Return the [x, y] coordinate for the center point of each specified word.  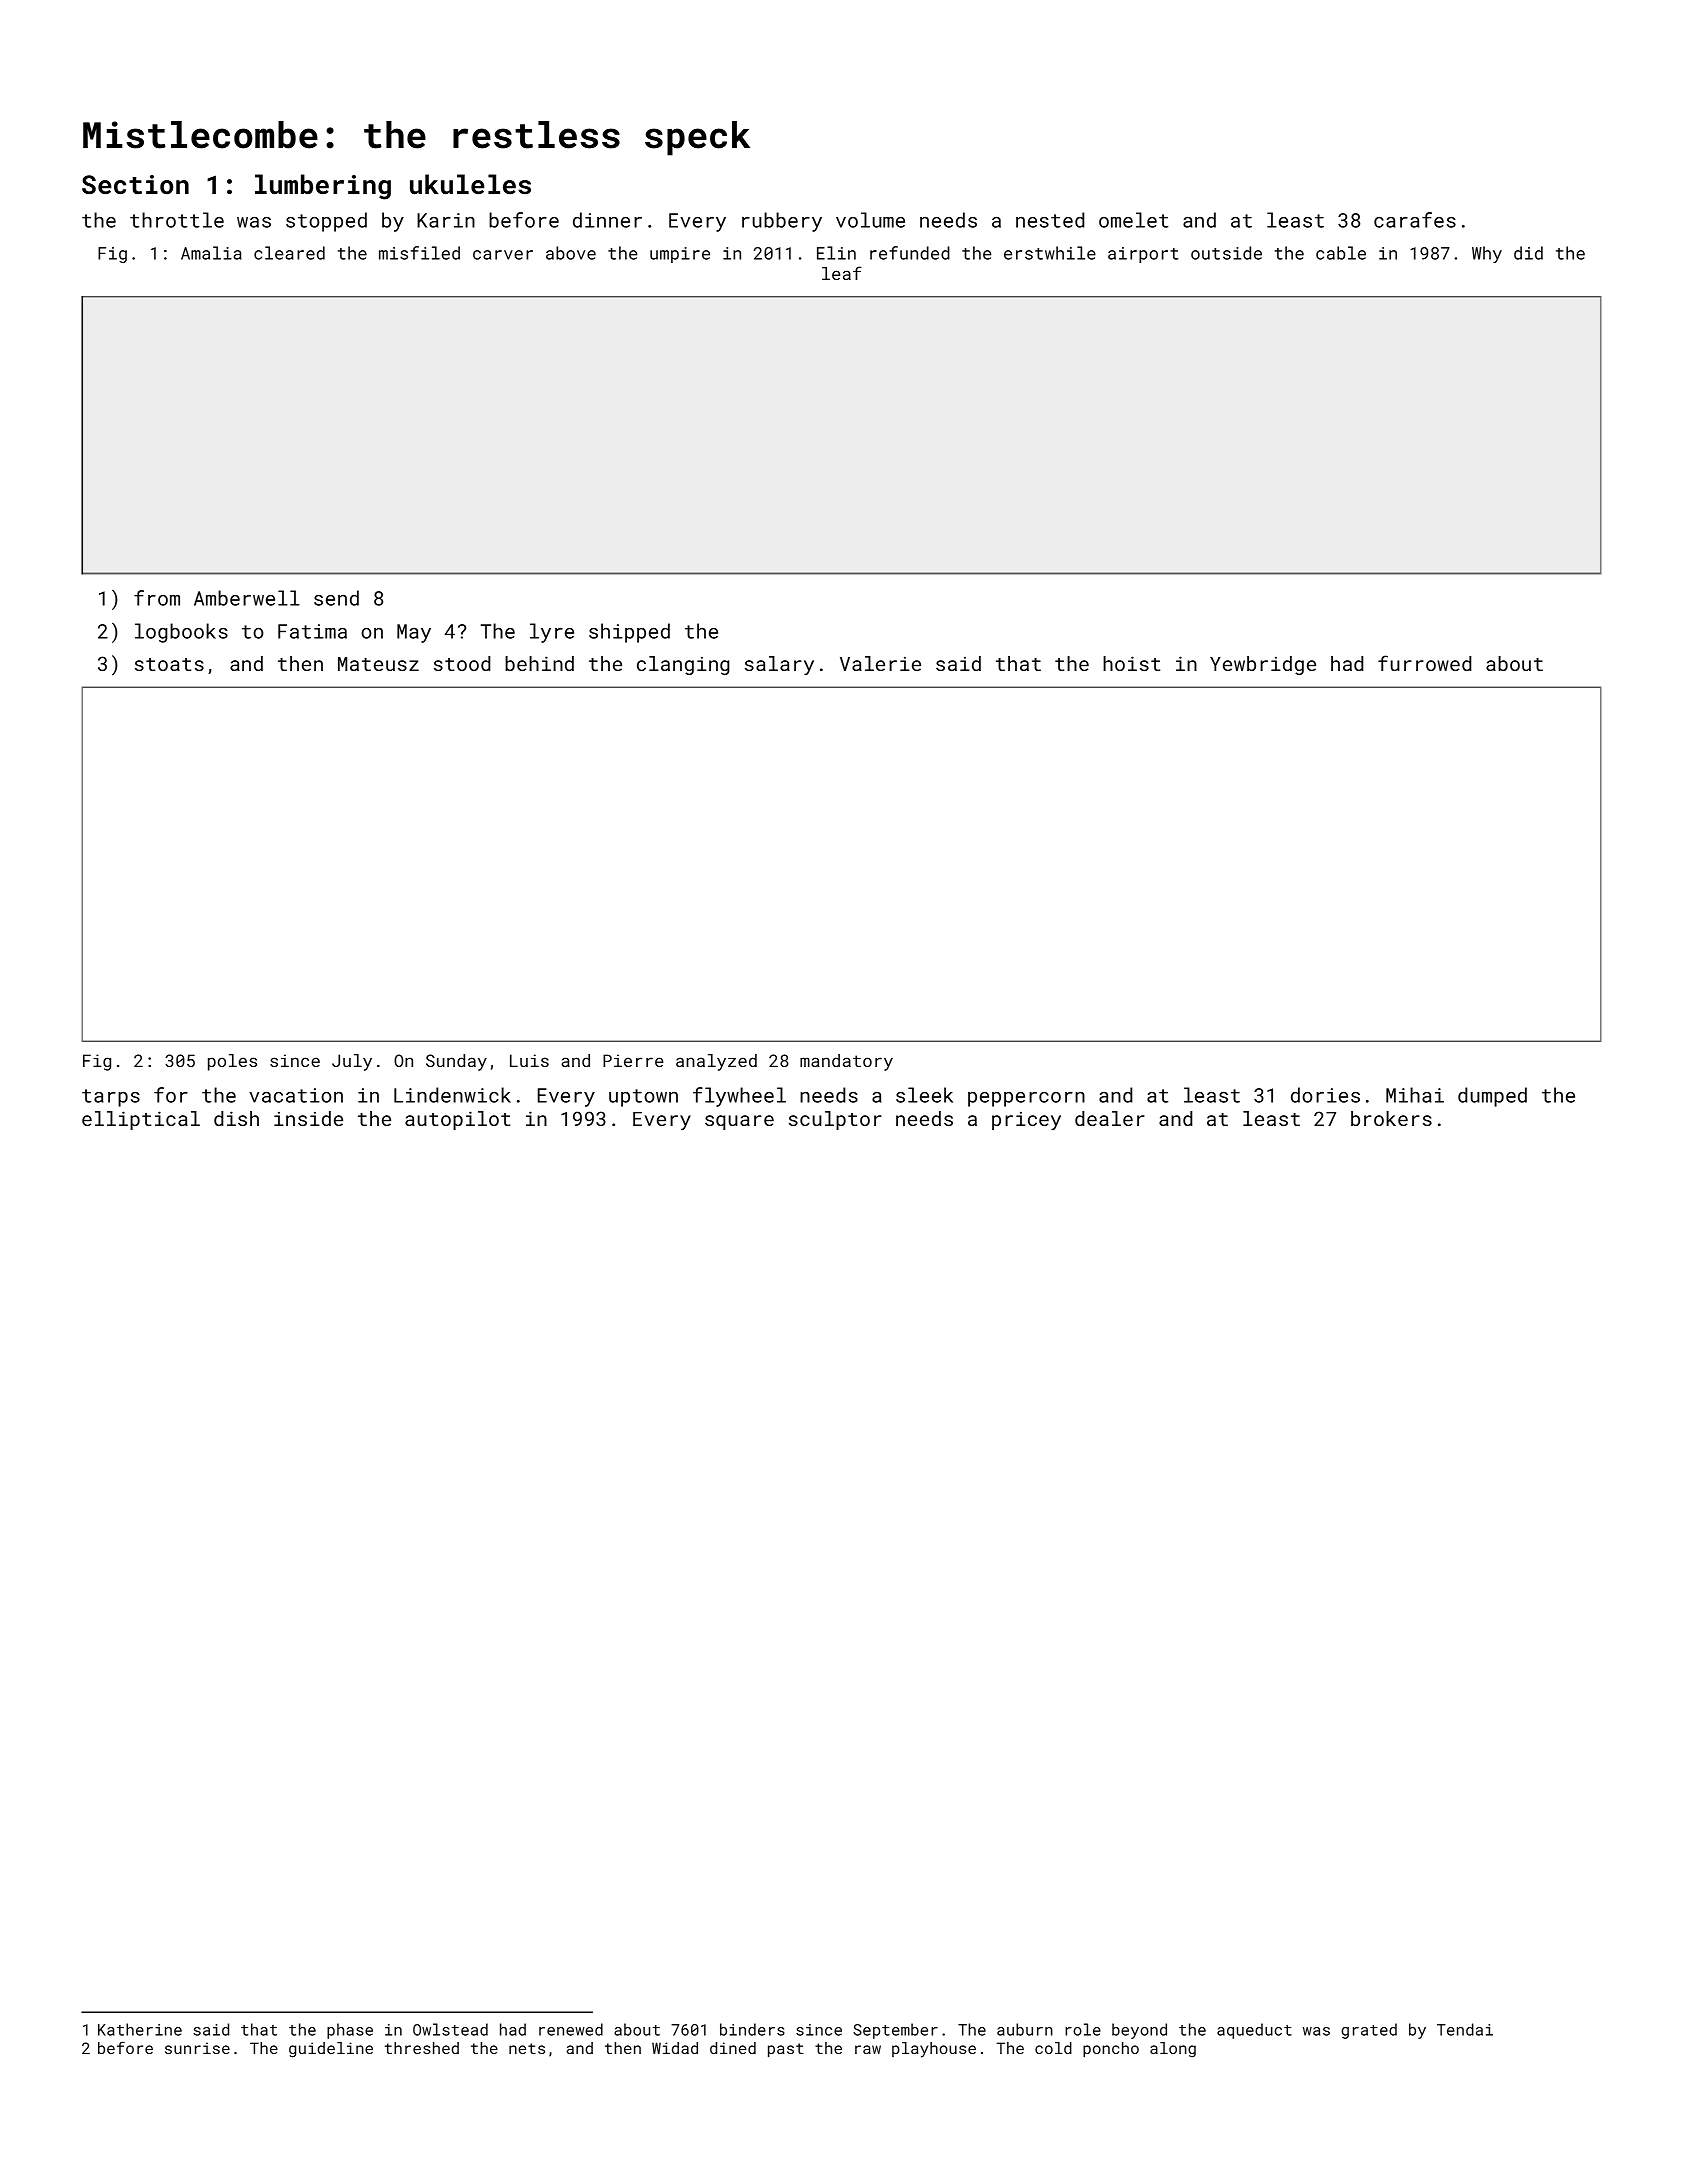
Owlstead [450, 2029]
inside [308, 1118]
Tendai [1465, 2029]
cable [1341, 253]
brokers [1391, 1118]
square [739, 1122]
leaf [842, 273]
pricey [1026, 1121]
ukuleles [470, 184]
